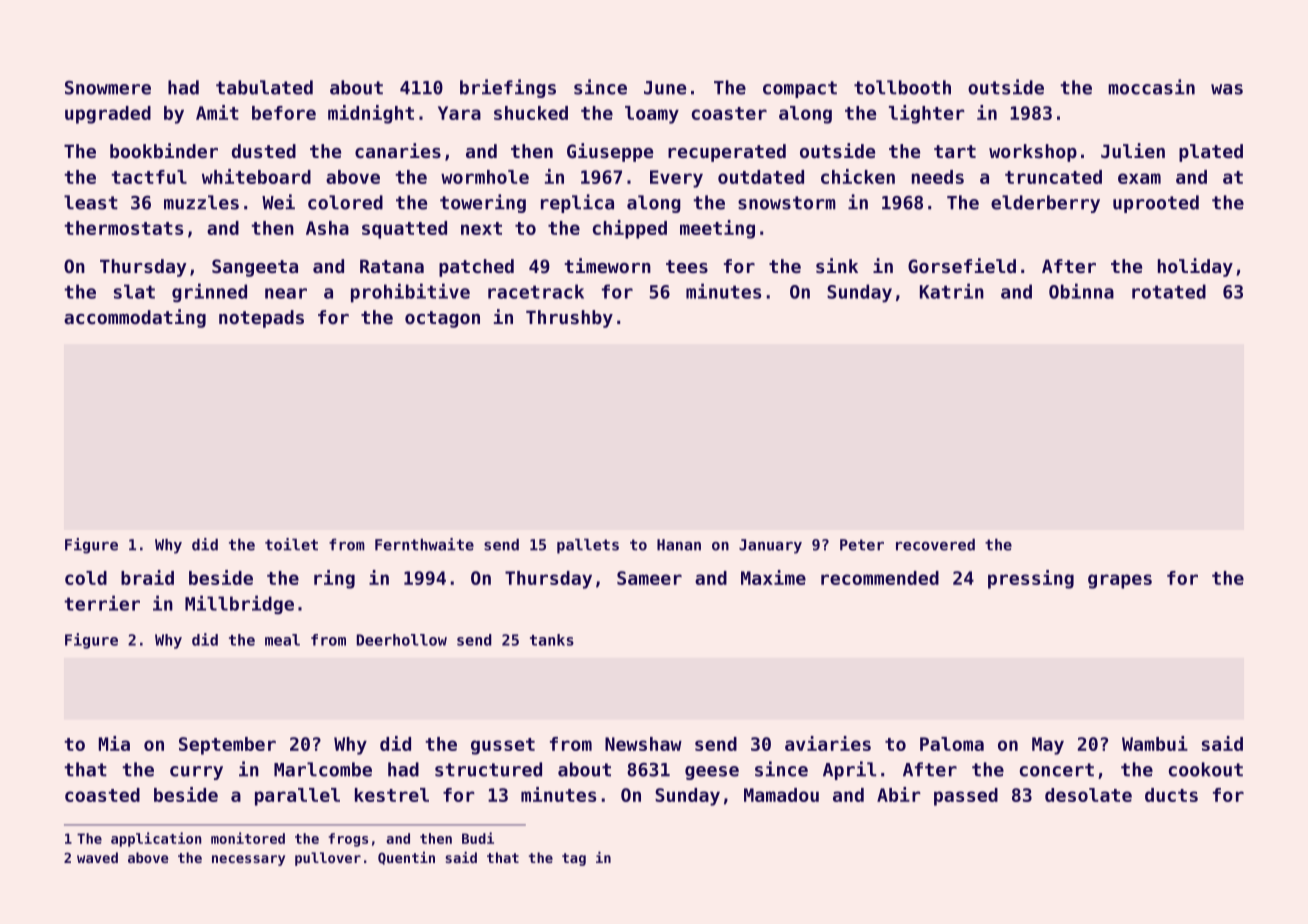 The width and height of the screenshot is (1308, 924). What do you see at coordinates (149, 177) in the screenshot?
I see `tactful` at bounding box center [149, 177].
